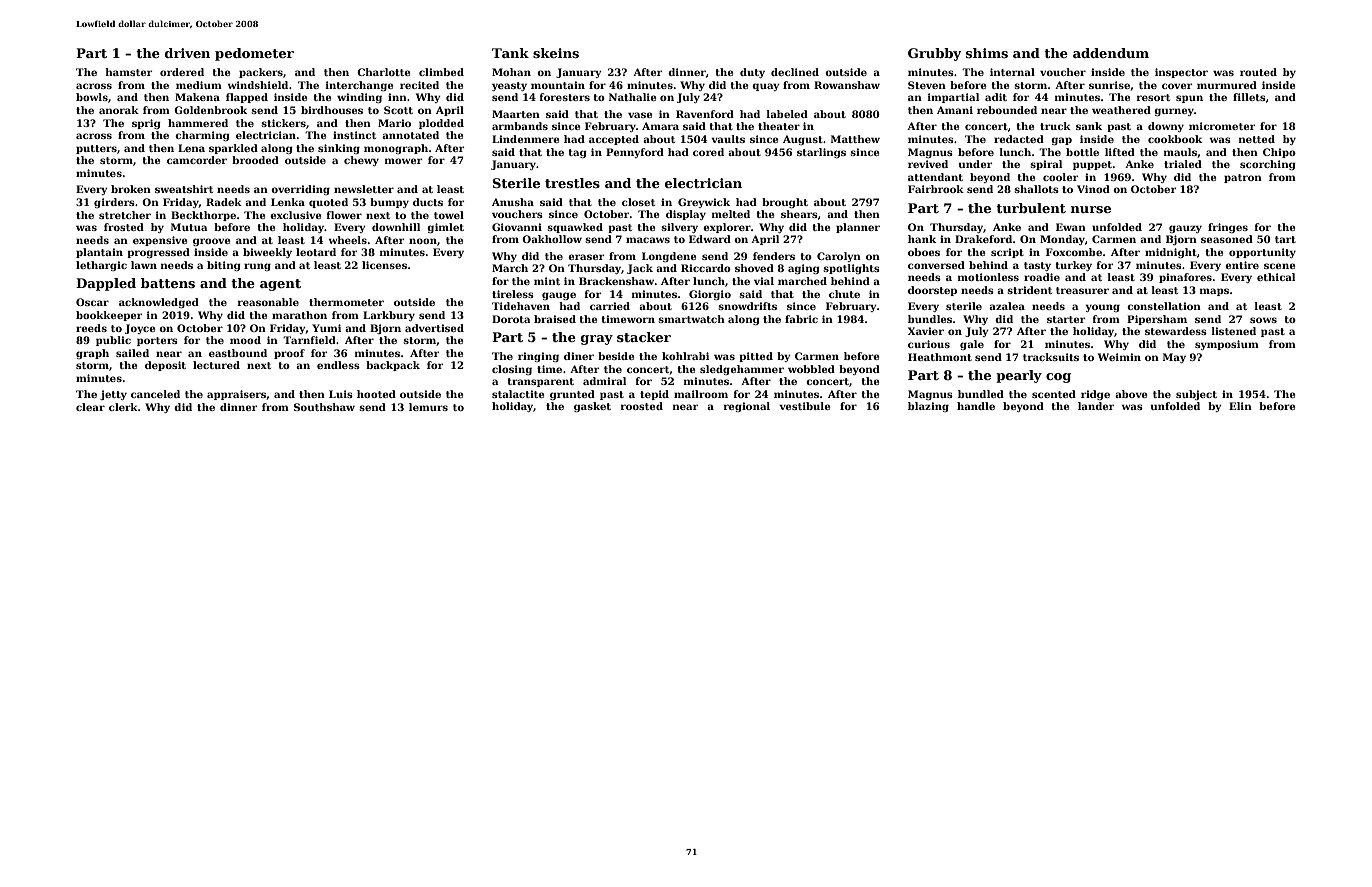 The image size is (1372, 887). Describe the element at coordinates (398, 110) in the image. I see `Scott` at that location.
